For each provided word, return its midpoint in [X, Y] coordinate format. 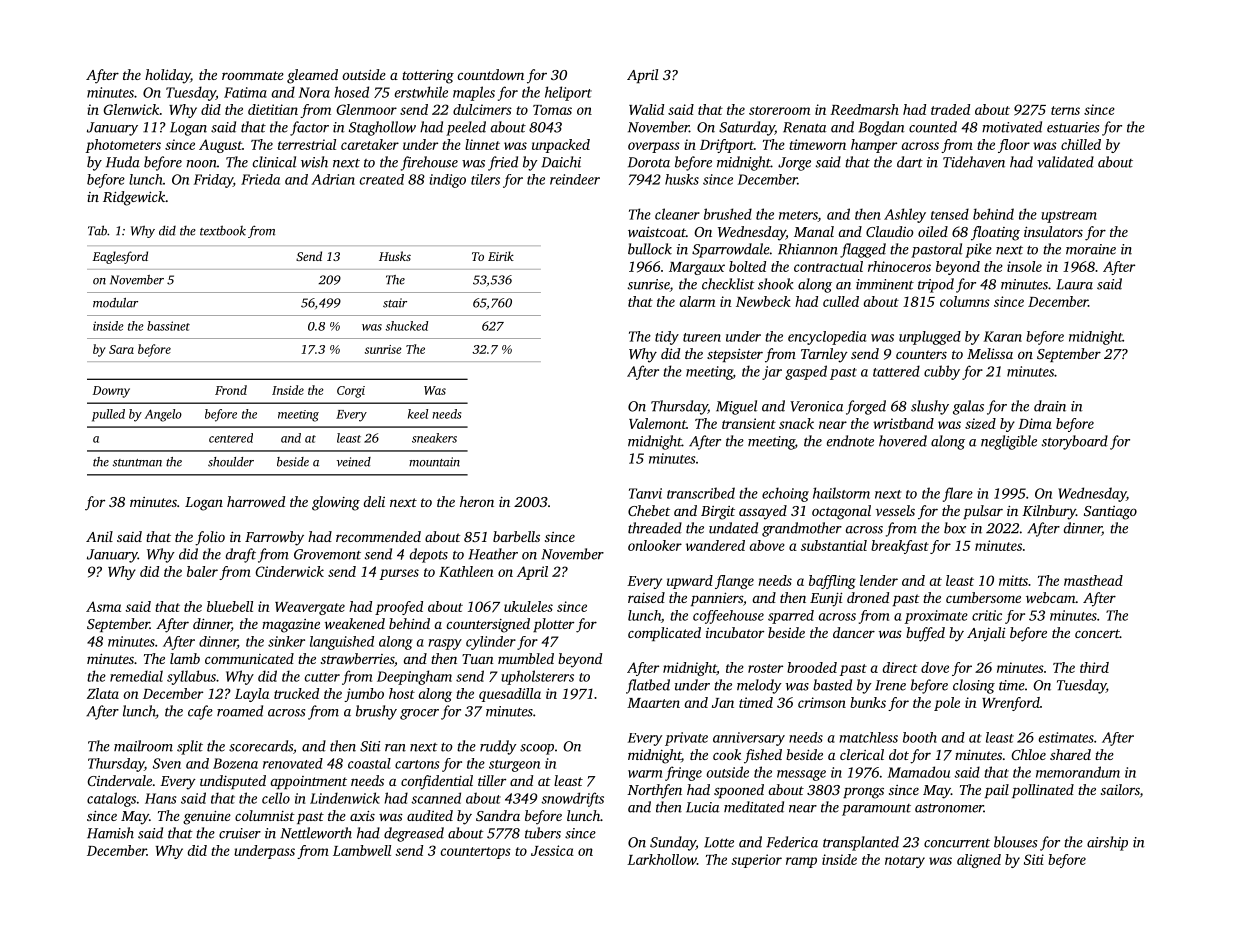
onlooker [655, 545]
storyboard [1075, 442]
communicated [249, 658]
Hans [160, 798]
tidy [667, 338]
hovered [903, 441]
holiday [167, 76]
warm [645, 774]
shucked [406, 326]
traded [950, 109]
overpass [654, 147]
